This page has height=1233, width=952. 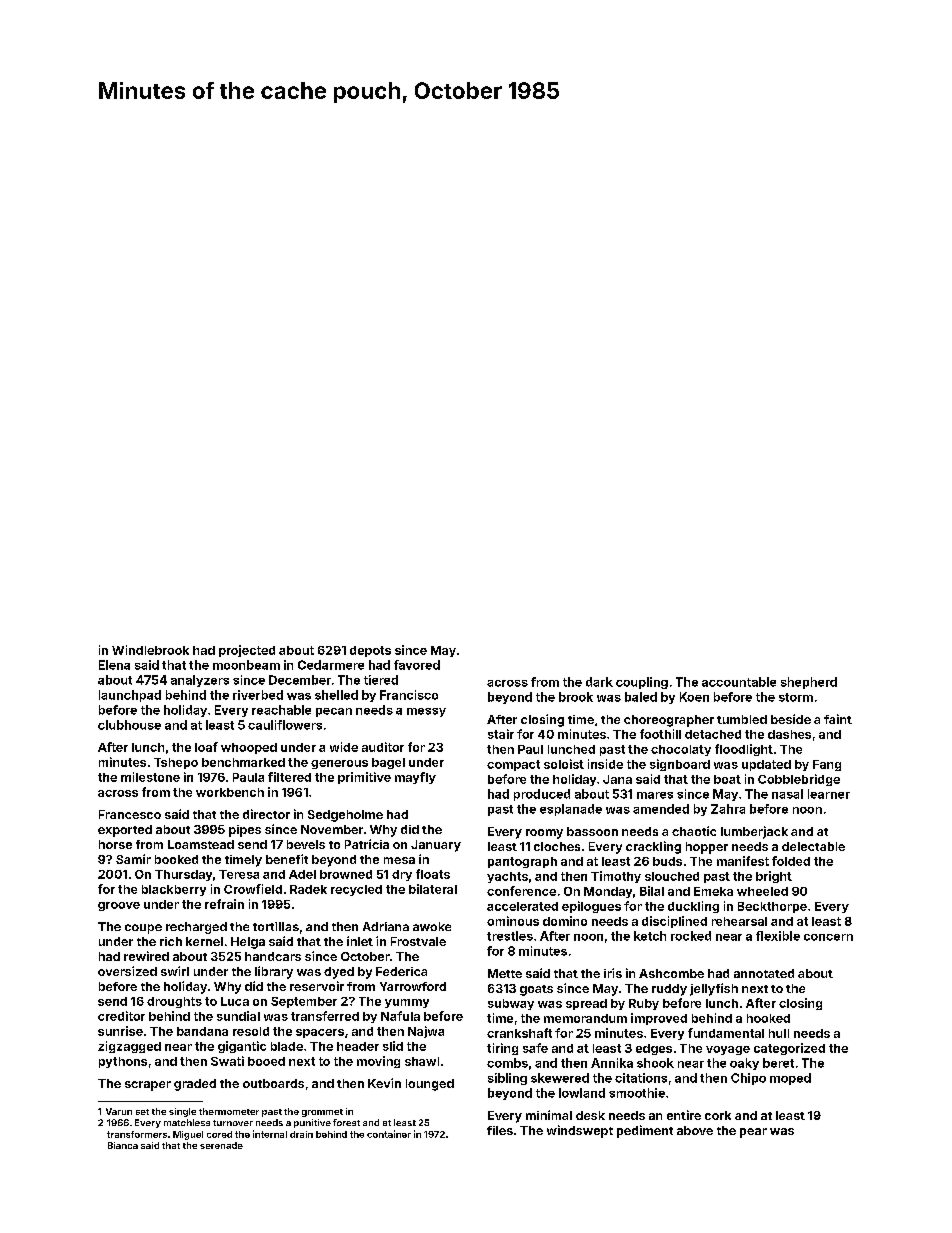 I want to click on lounged, so click(x=430, y=1085).
